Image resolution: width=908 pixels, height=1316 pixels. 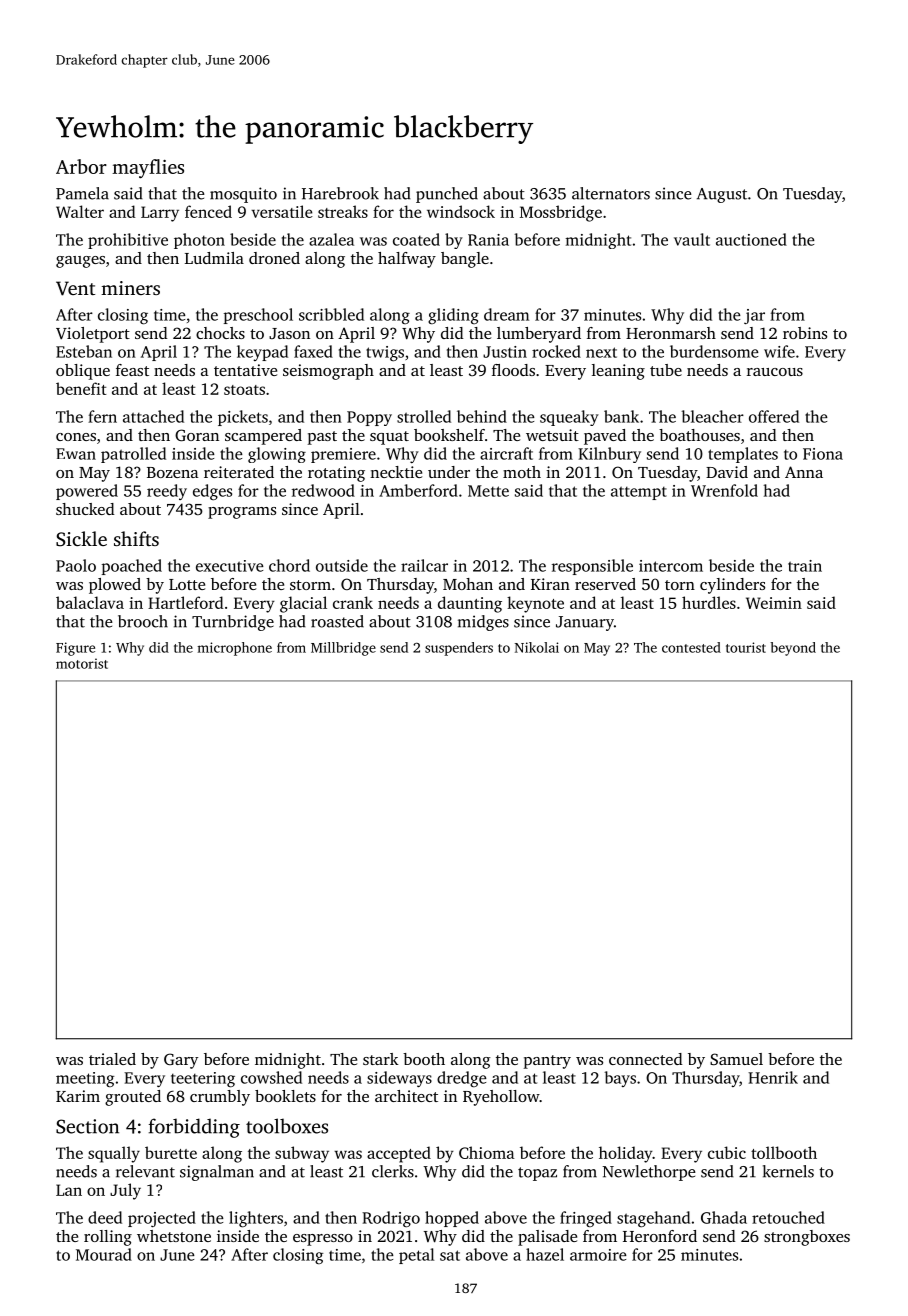 I want to click on strongboxes, so click(x=807, y=1238).
